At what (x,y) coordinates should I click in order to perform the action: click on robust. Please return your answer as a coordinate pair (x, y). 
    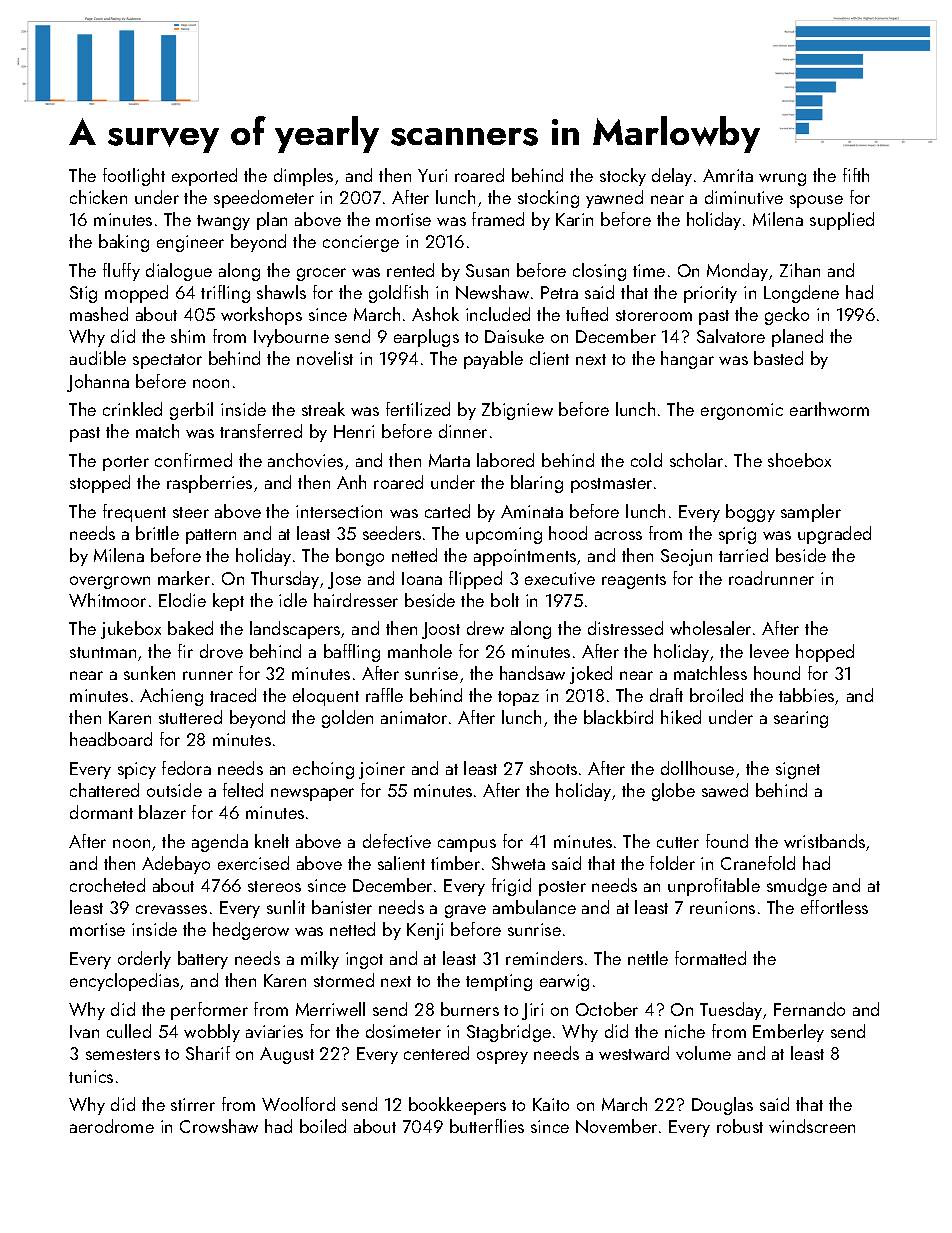
    Looking at the image, I should click on (740, 1126).
